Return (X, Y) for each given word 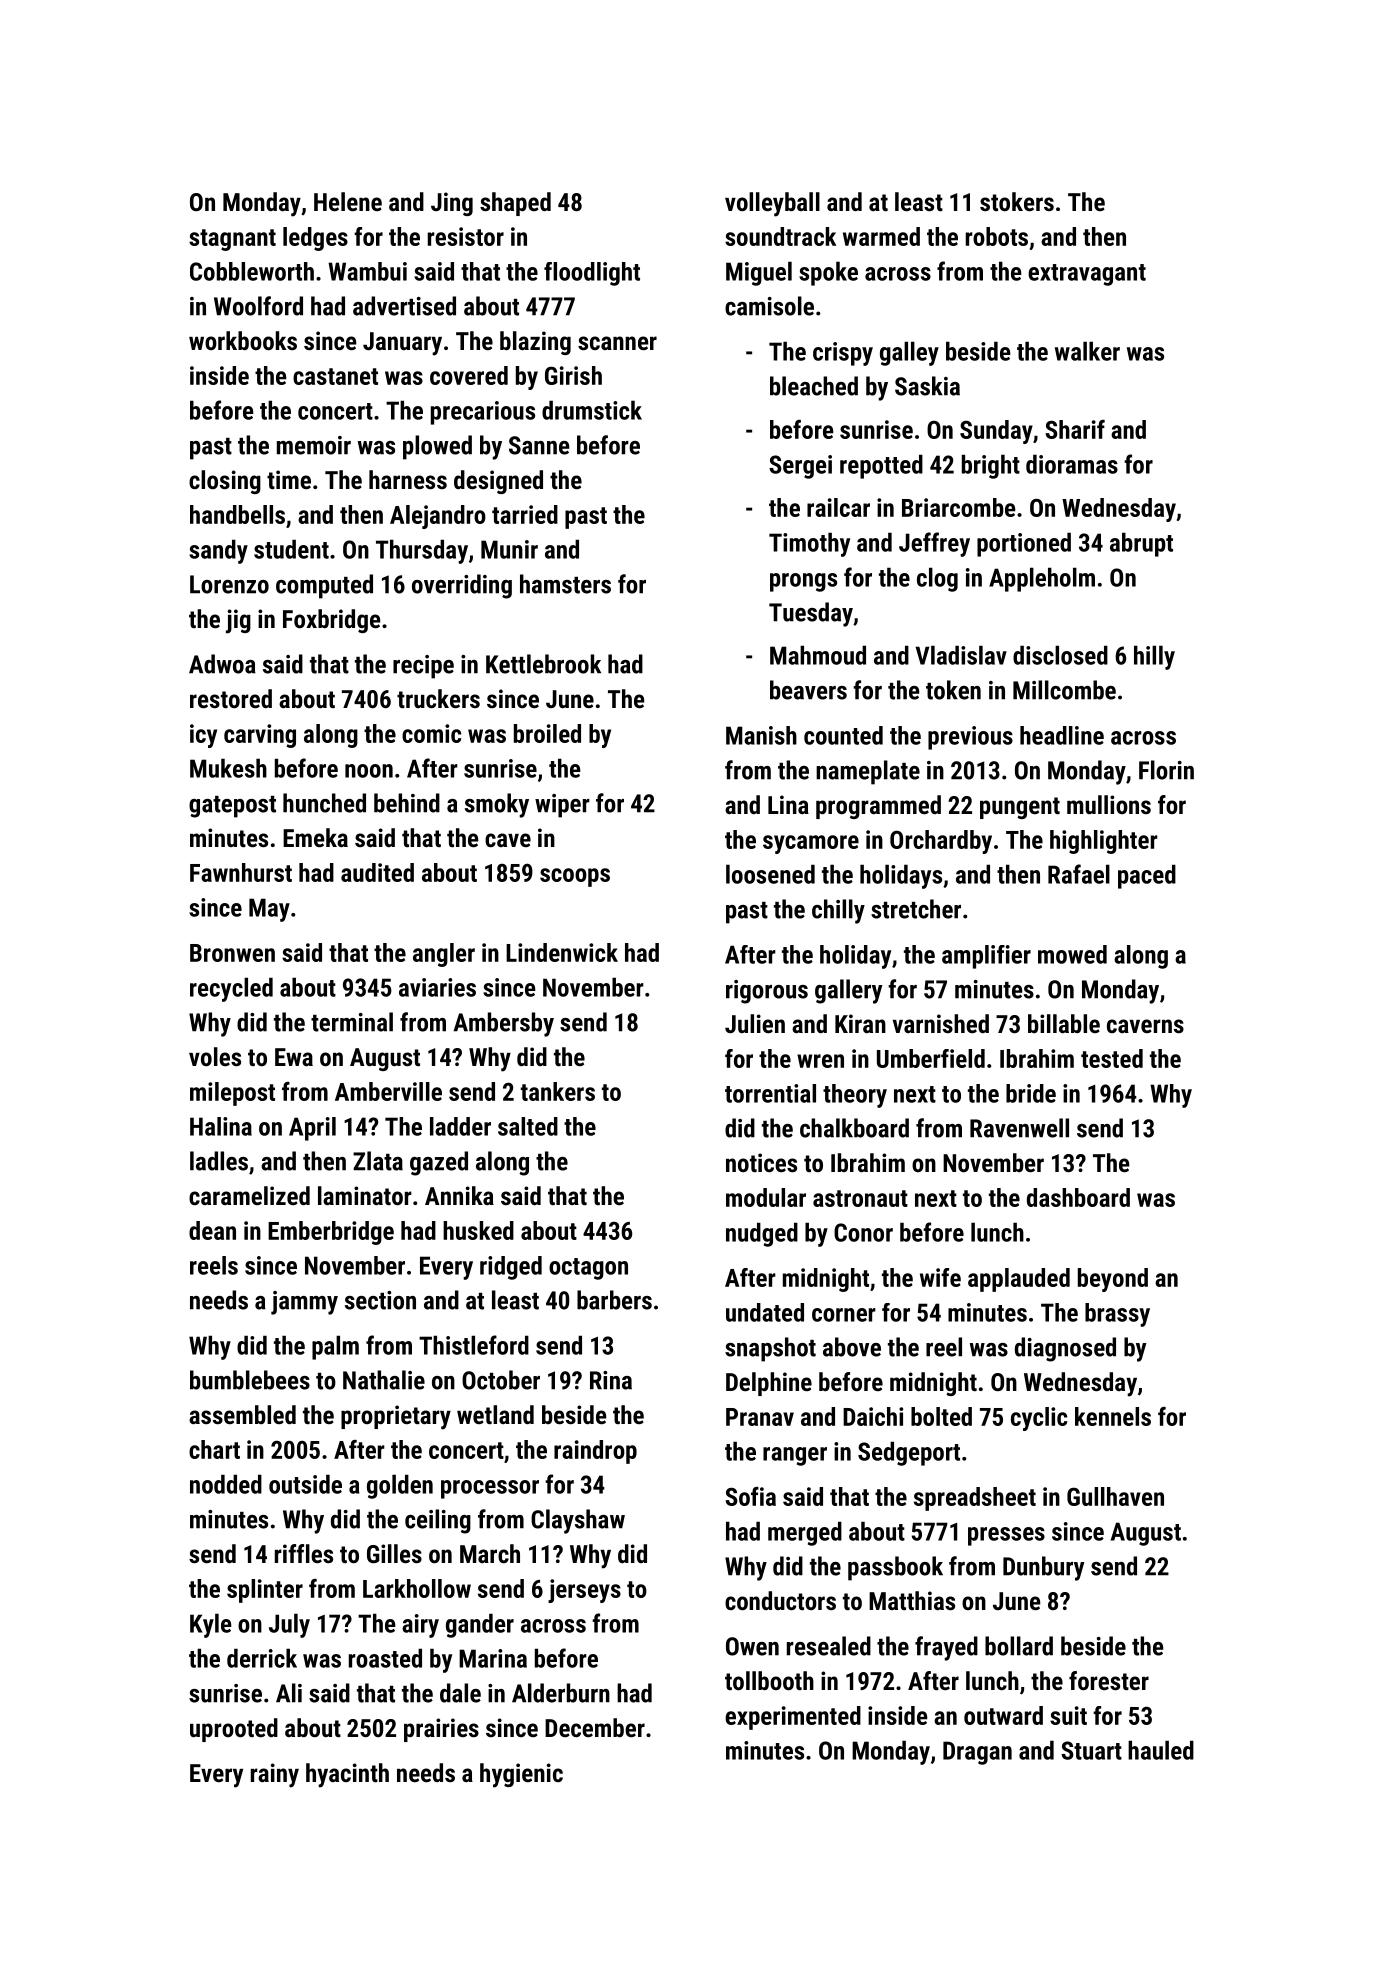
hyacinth (347, 1775)
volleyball (772, 204)
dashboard (1078, 1197)
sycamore (811, 844)
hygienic (521, 1775)
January (402, 344)
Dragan (977, 1753)
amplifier (986, 957)
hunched (324, 803)
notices (761, 1162)
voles (215, 1056)
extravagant (1087, 275)
